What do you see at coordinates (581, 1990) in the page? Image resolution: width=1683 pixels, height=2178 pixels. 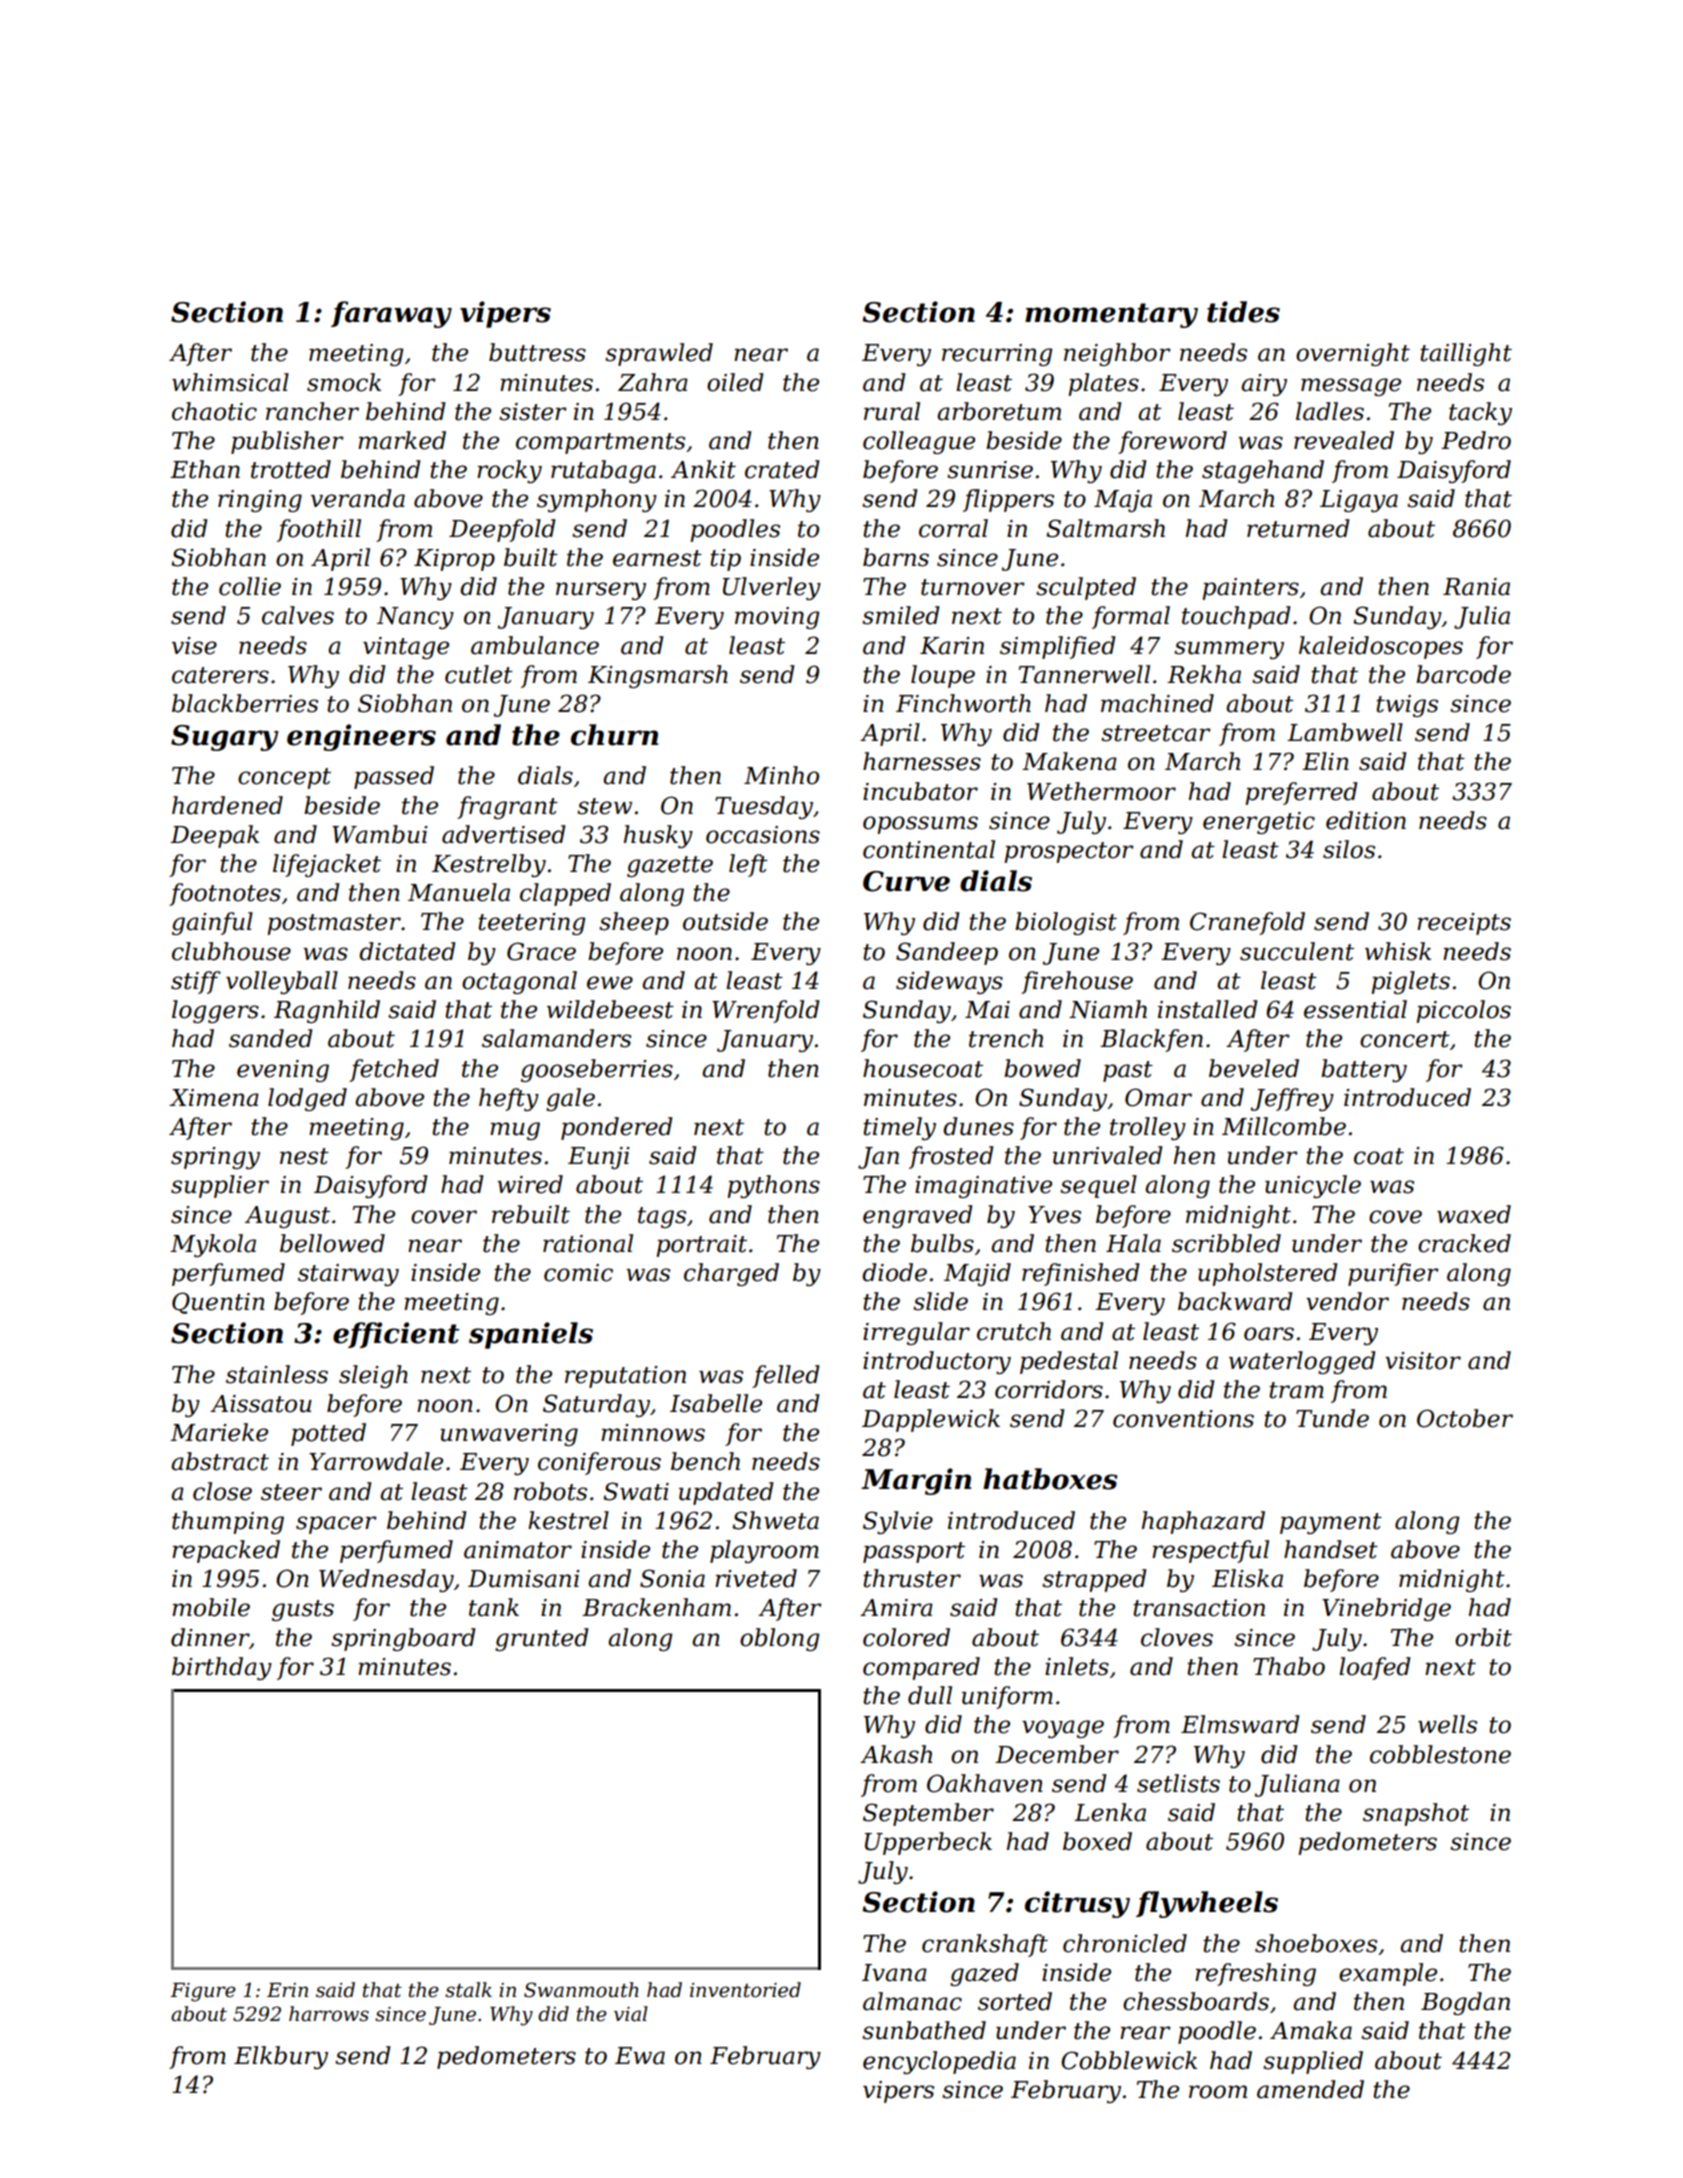 I see `Swanmouth` at bounding box center [581, 1990].
